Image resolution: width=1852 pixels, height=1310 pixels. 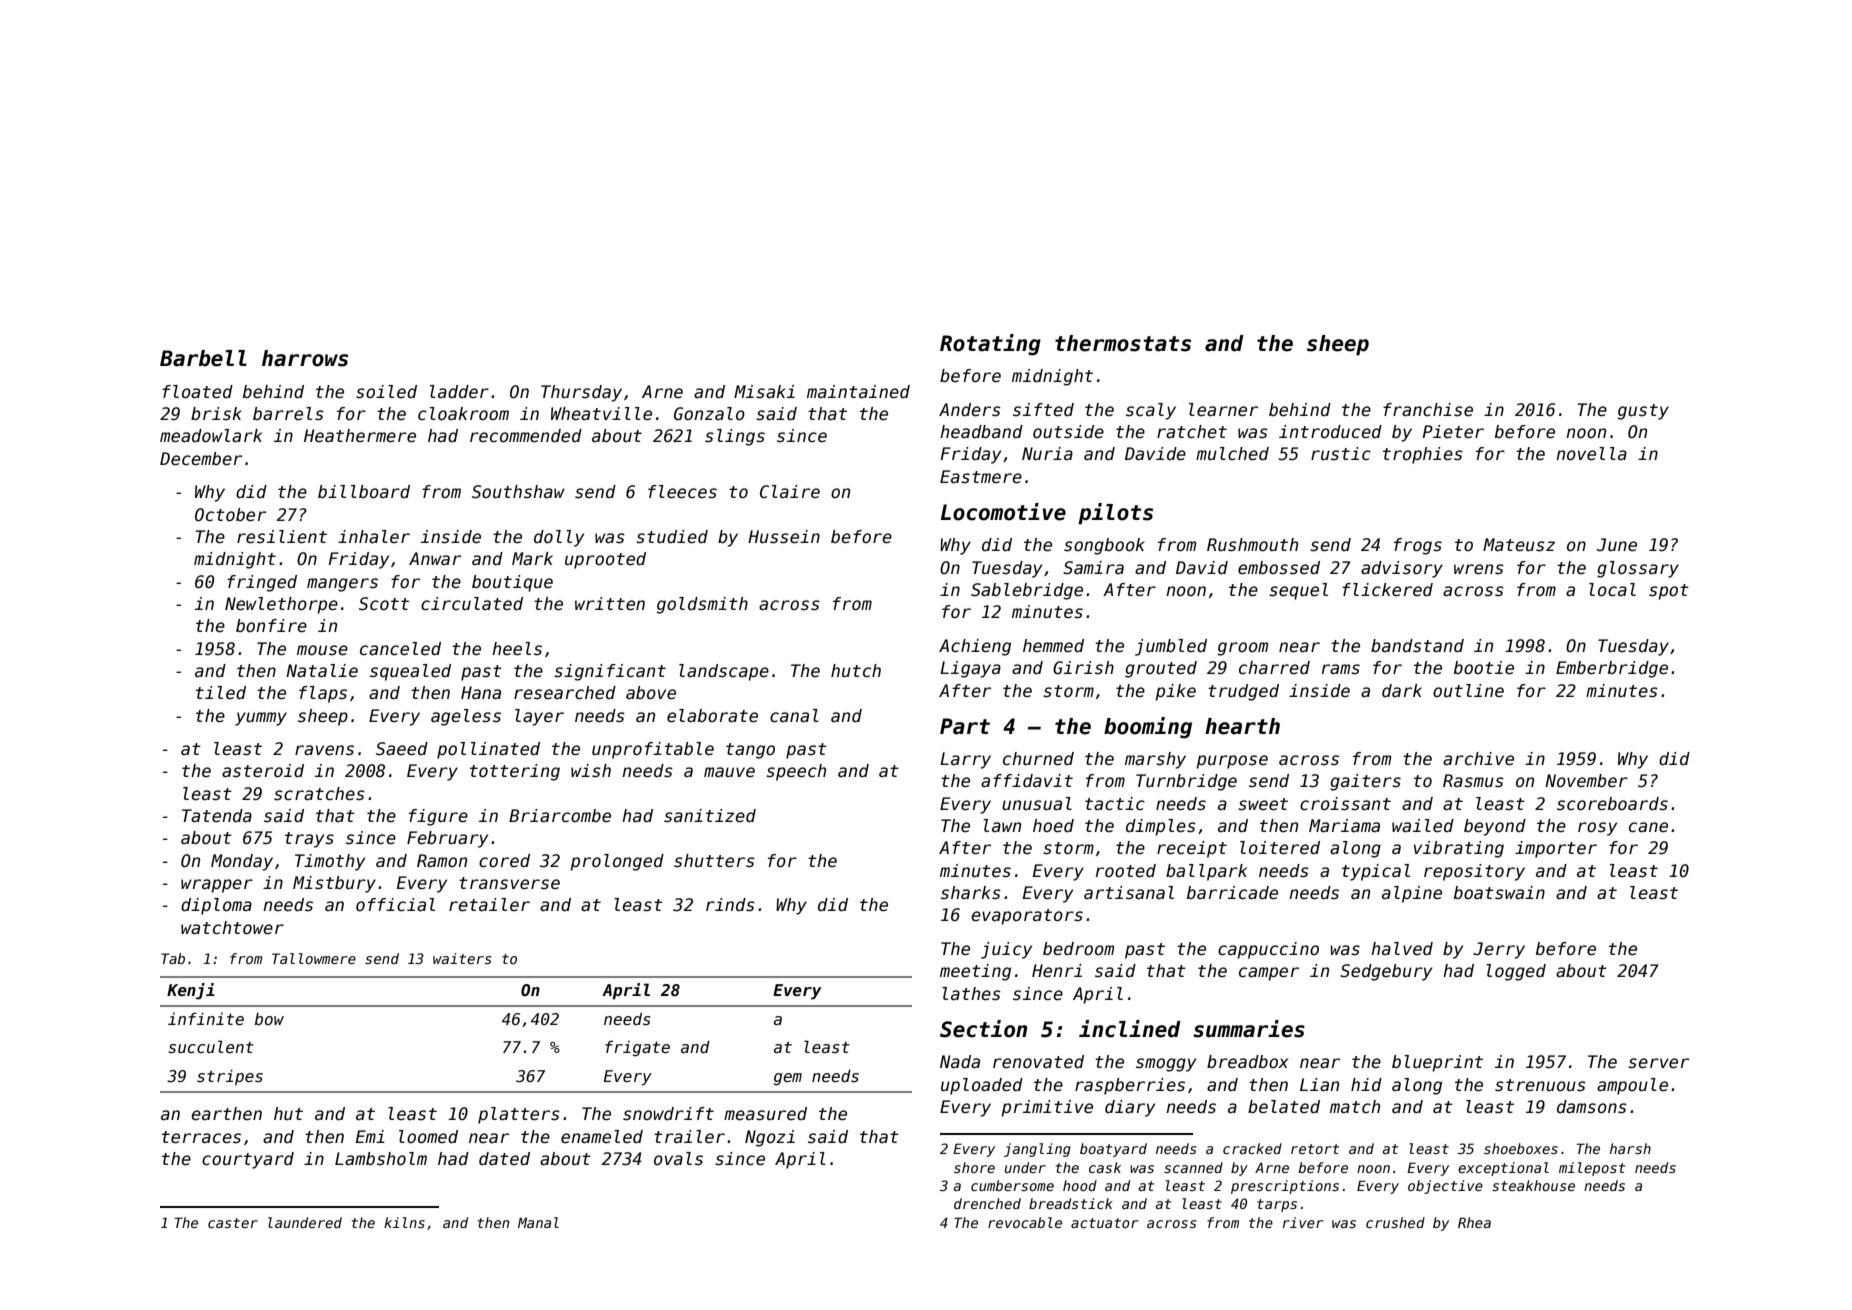 What do you see at coordinates (1612, 804) in the page?
I see `scoreboards` at bounding box center [1612, 804].
